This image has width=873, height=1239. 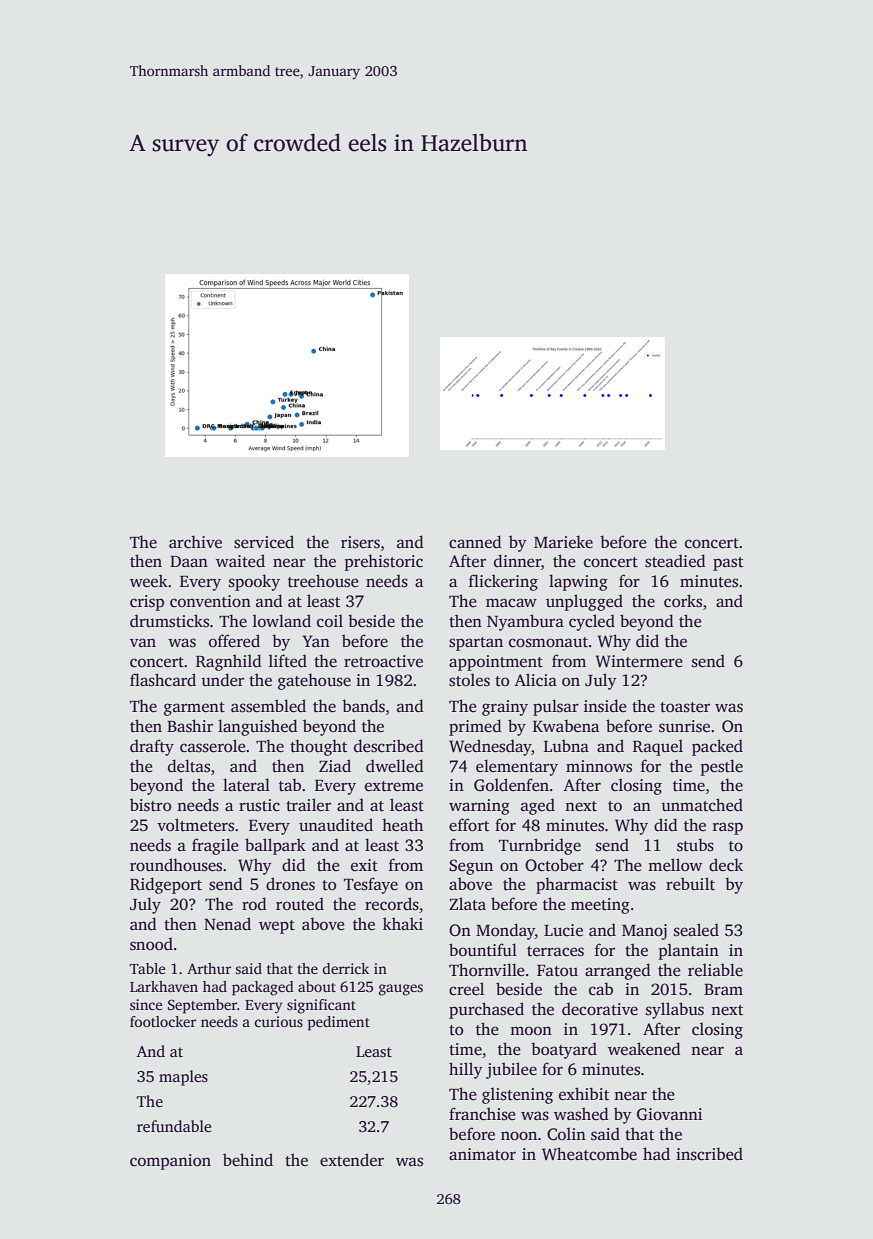 I want to click on dinner, so click(x=517, y=560).
